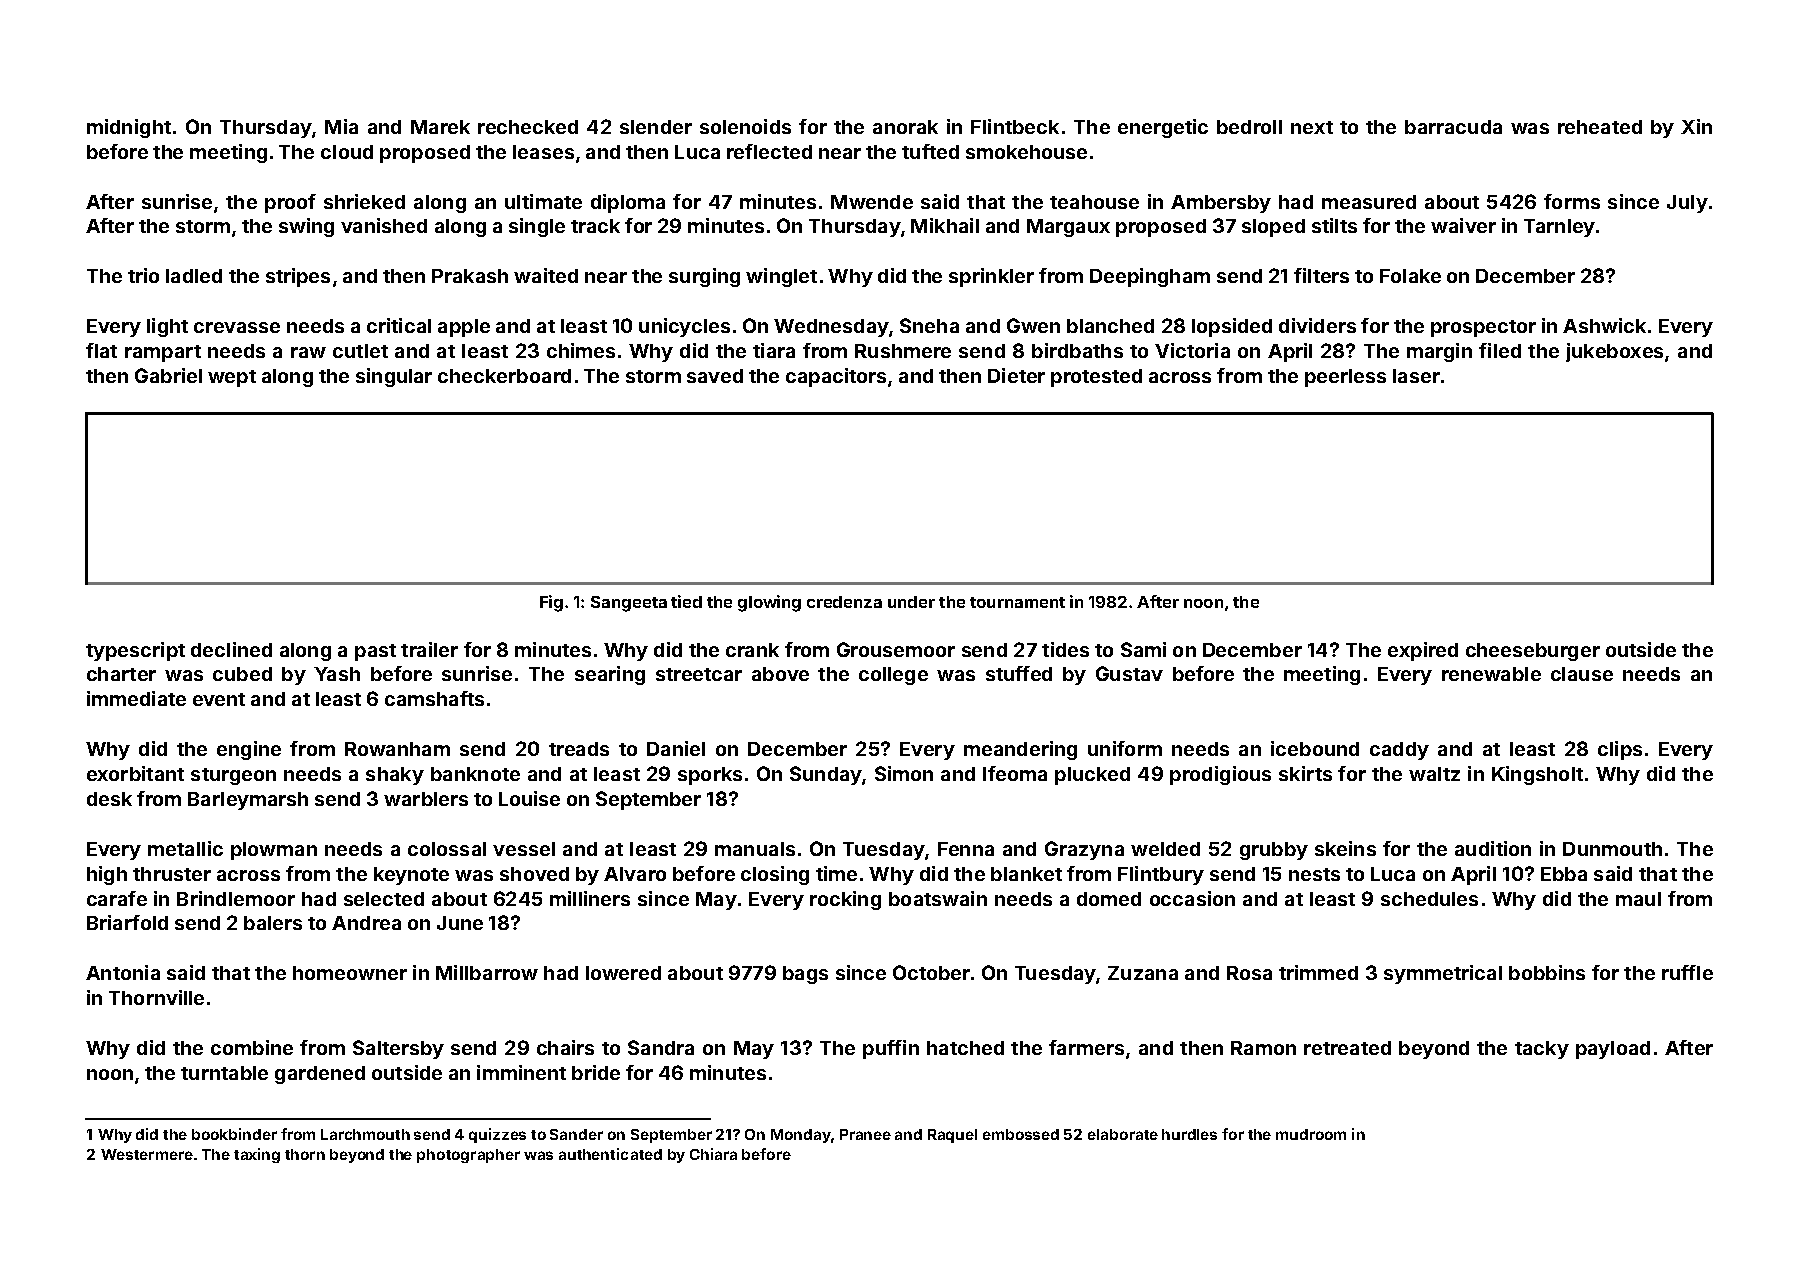 Image resolution: width=1799 pixels, height=1272 pixels. Describe the element at coordinates (590, 898) in the screenshot. I see `milliners` at that location.
